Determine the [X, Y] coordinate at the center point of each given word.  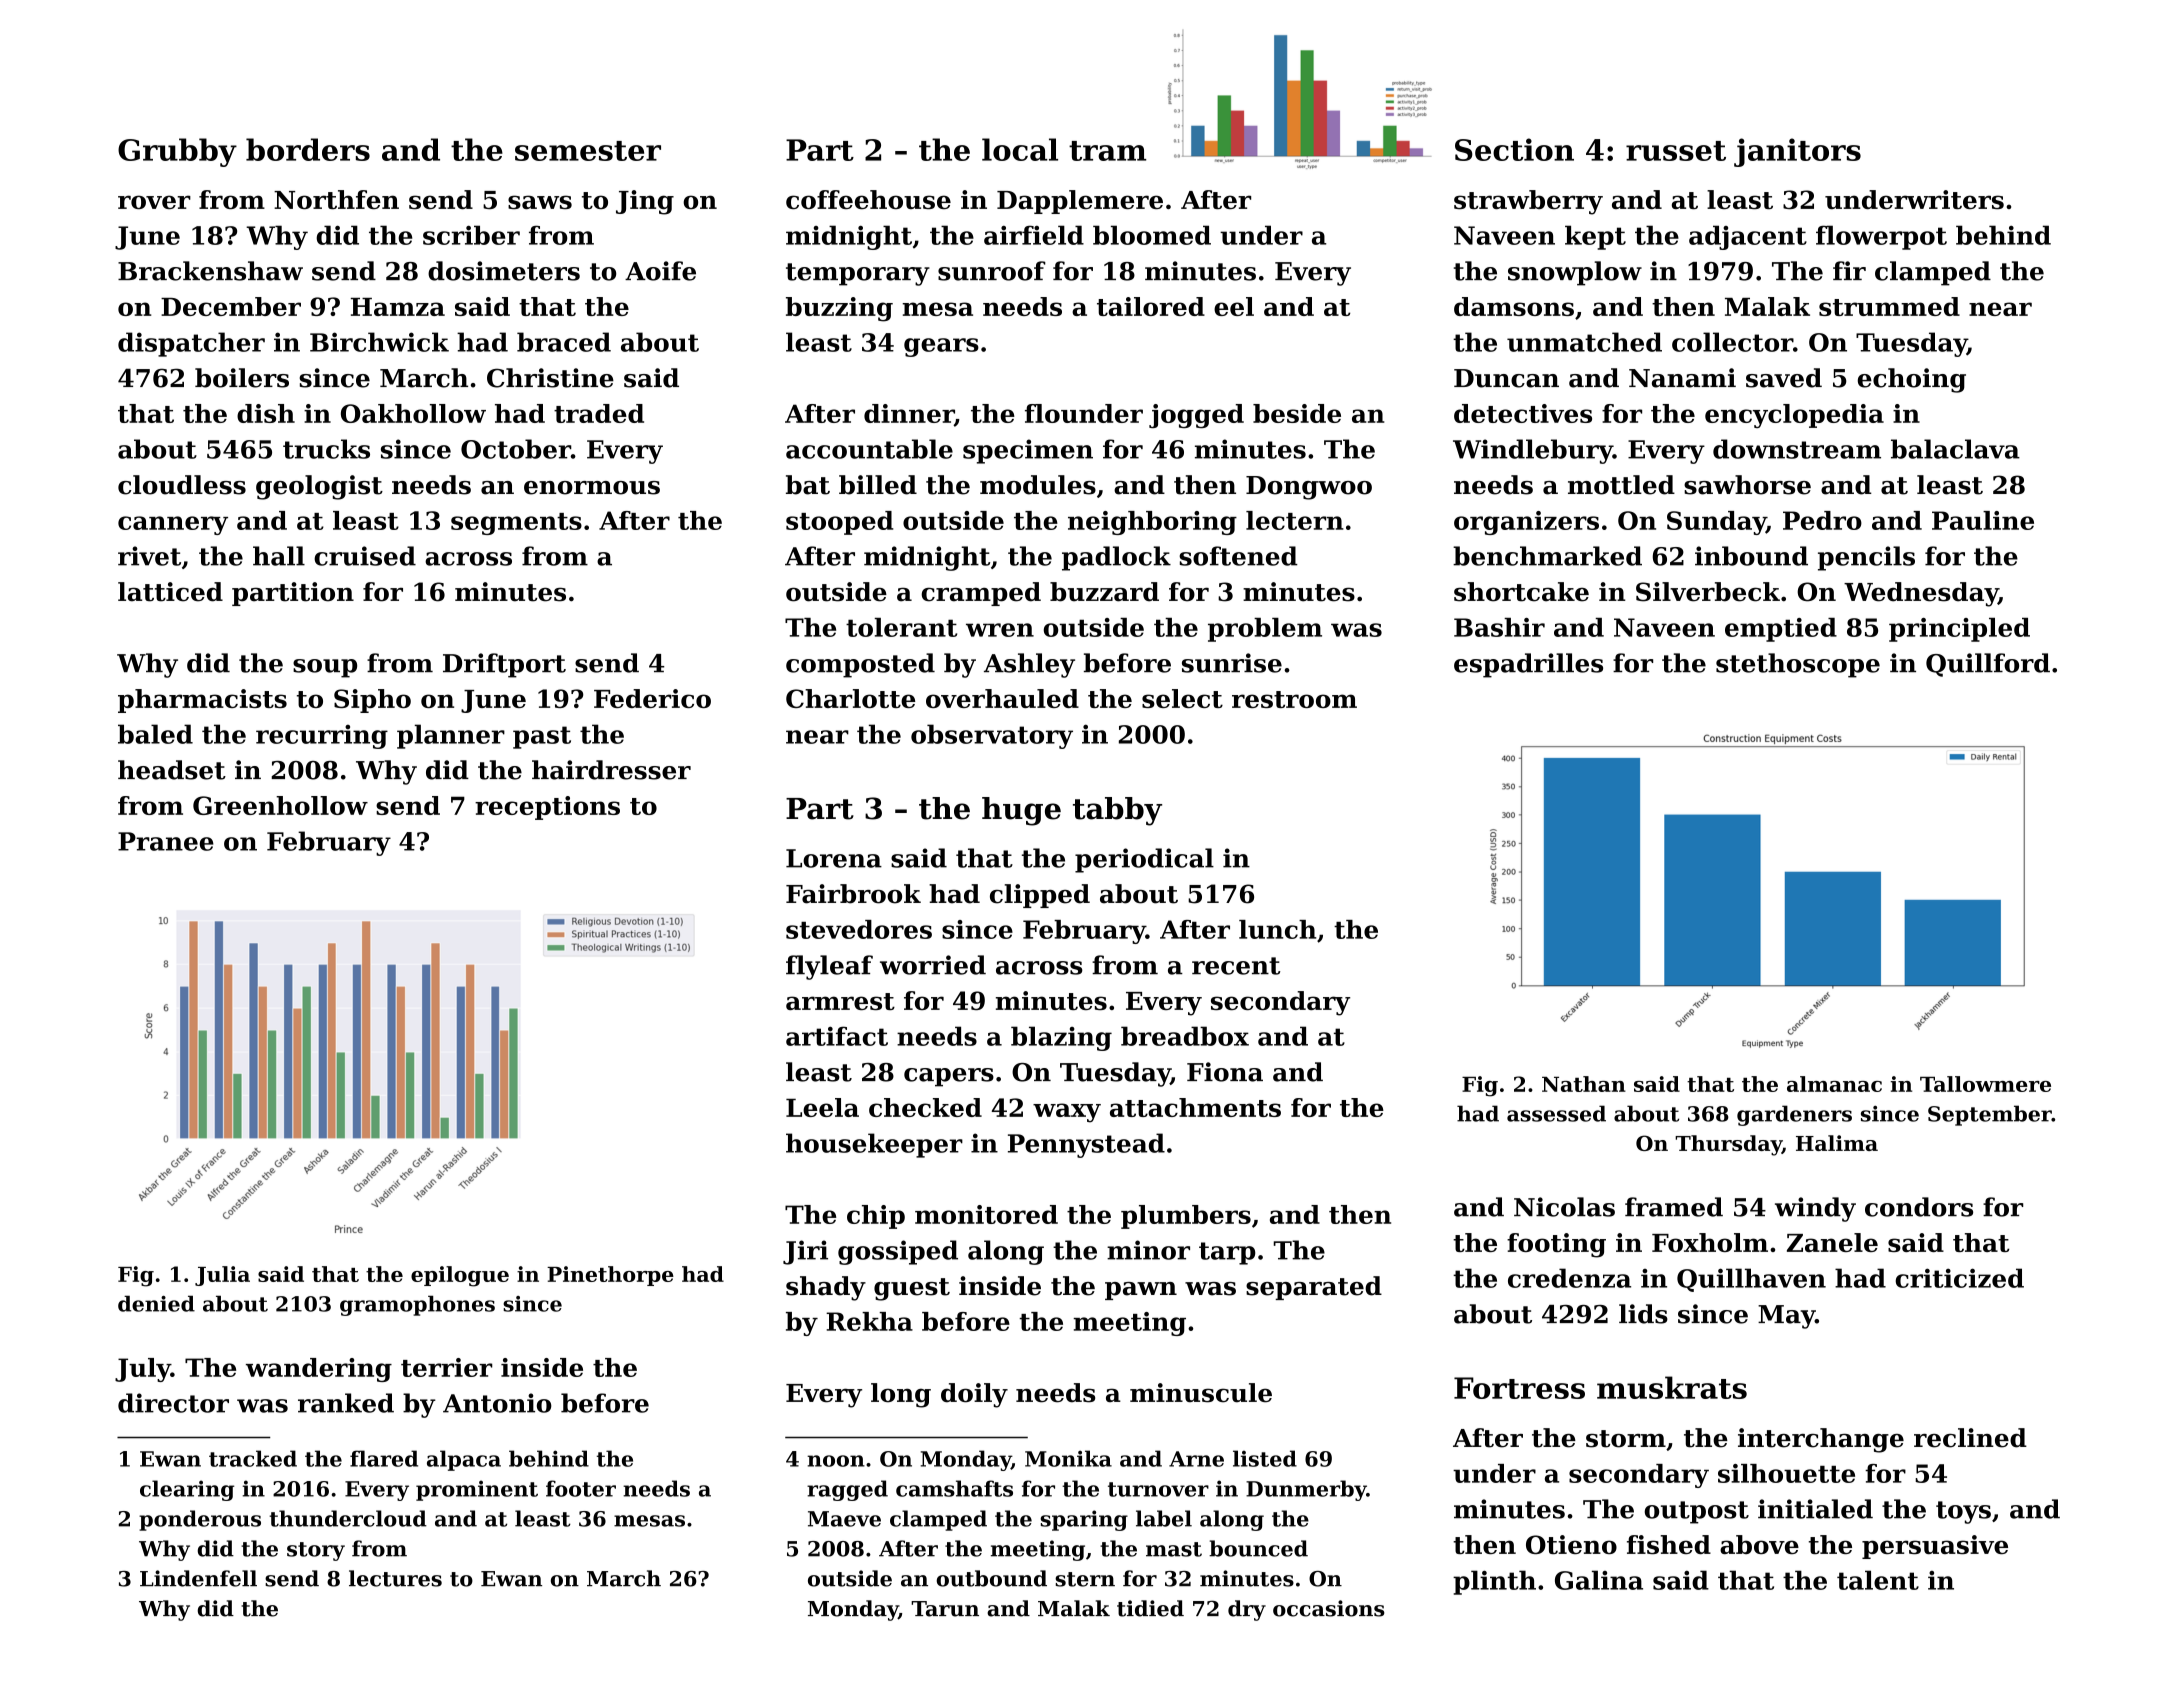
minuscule [1201, 1393]
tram [1107, 151]
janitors [1797, 152]
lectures [395, 1578]
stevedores [859, 929]
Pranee [166, 841]
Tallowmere [1985, 1084]
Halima [1837, 1143]
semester [588, 151]
